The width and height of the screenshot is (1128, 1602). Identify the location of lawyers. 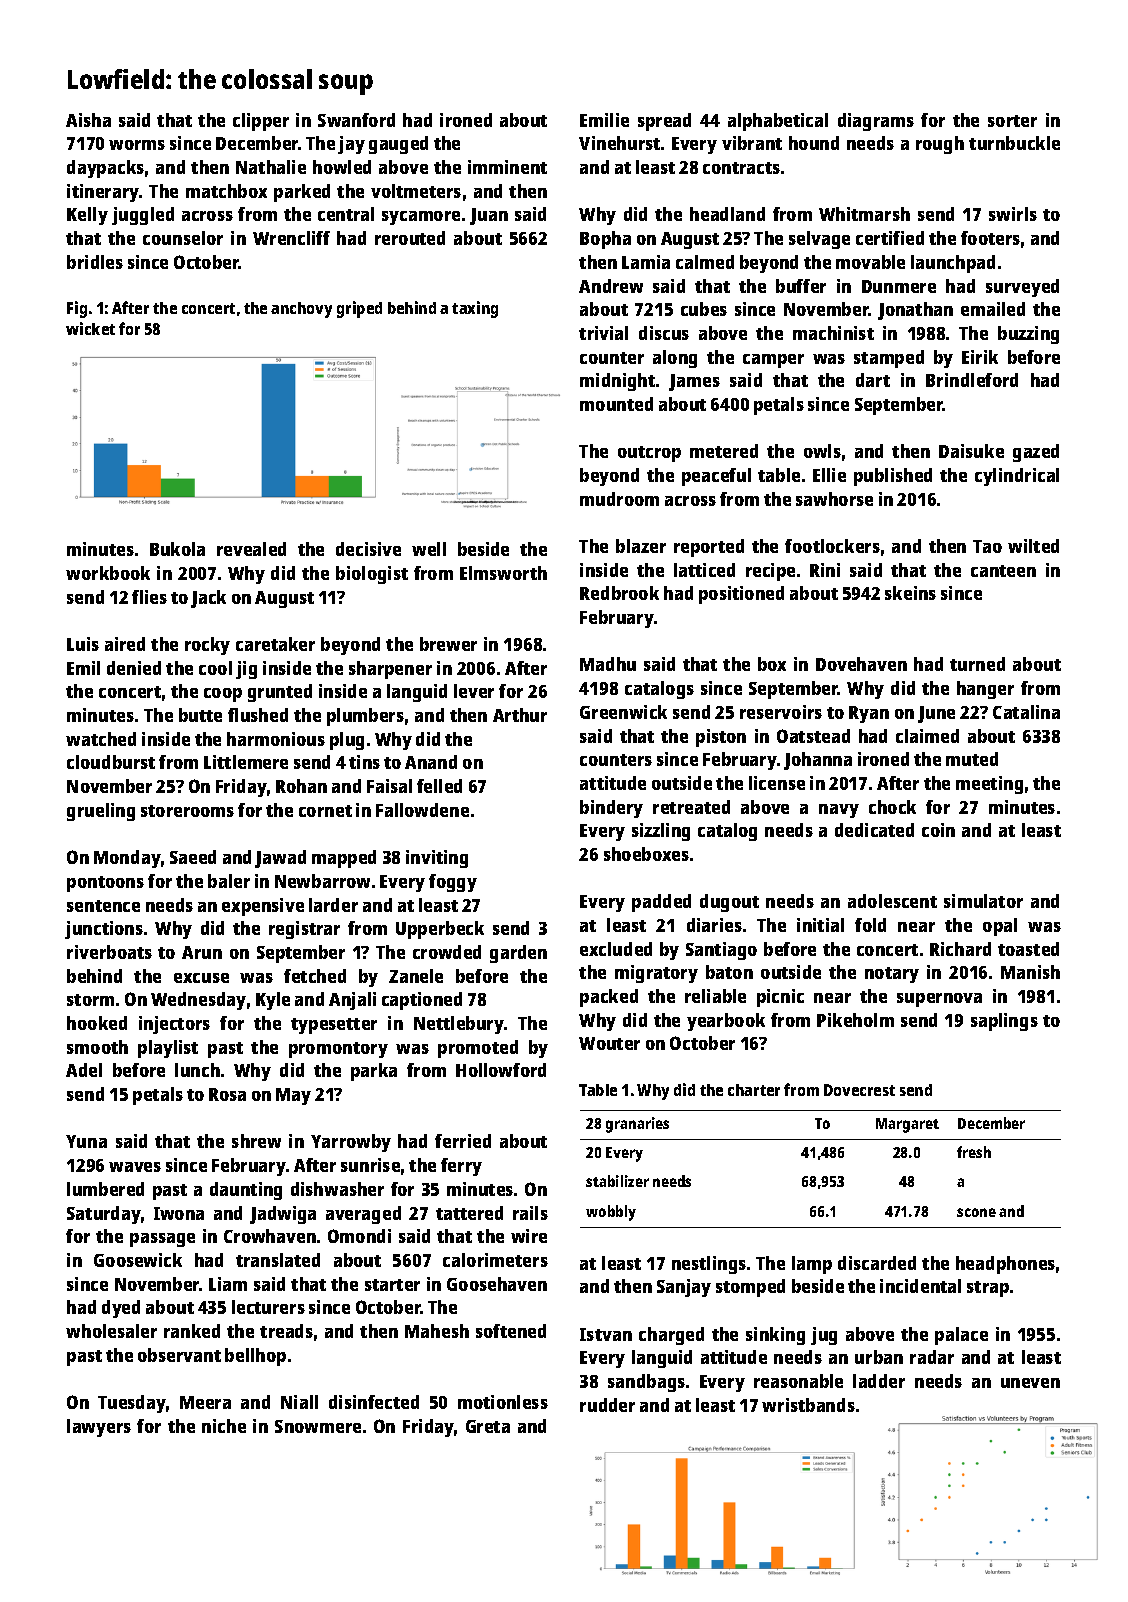
(99, 1428).
